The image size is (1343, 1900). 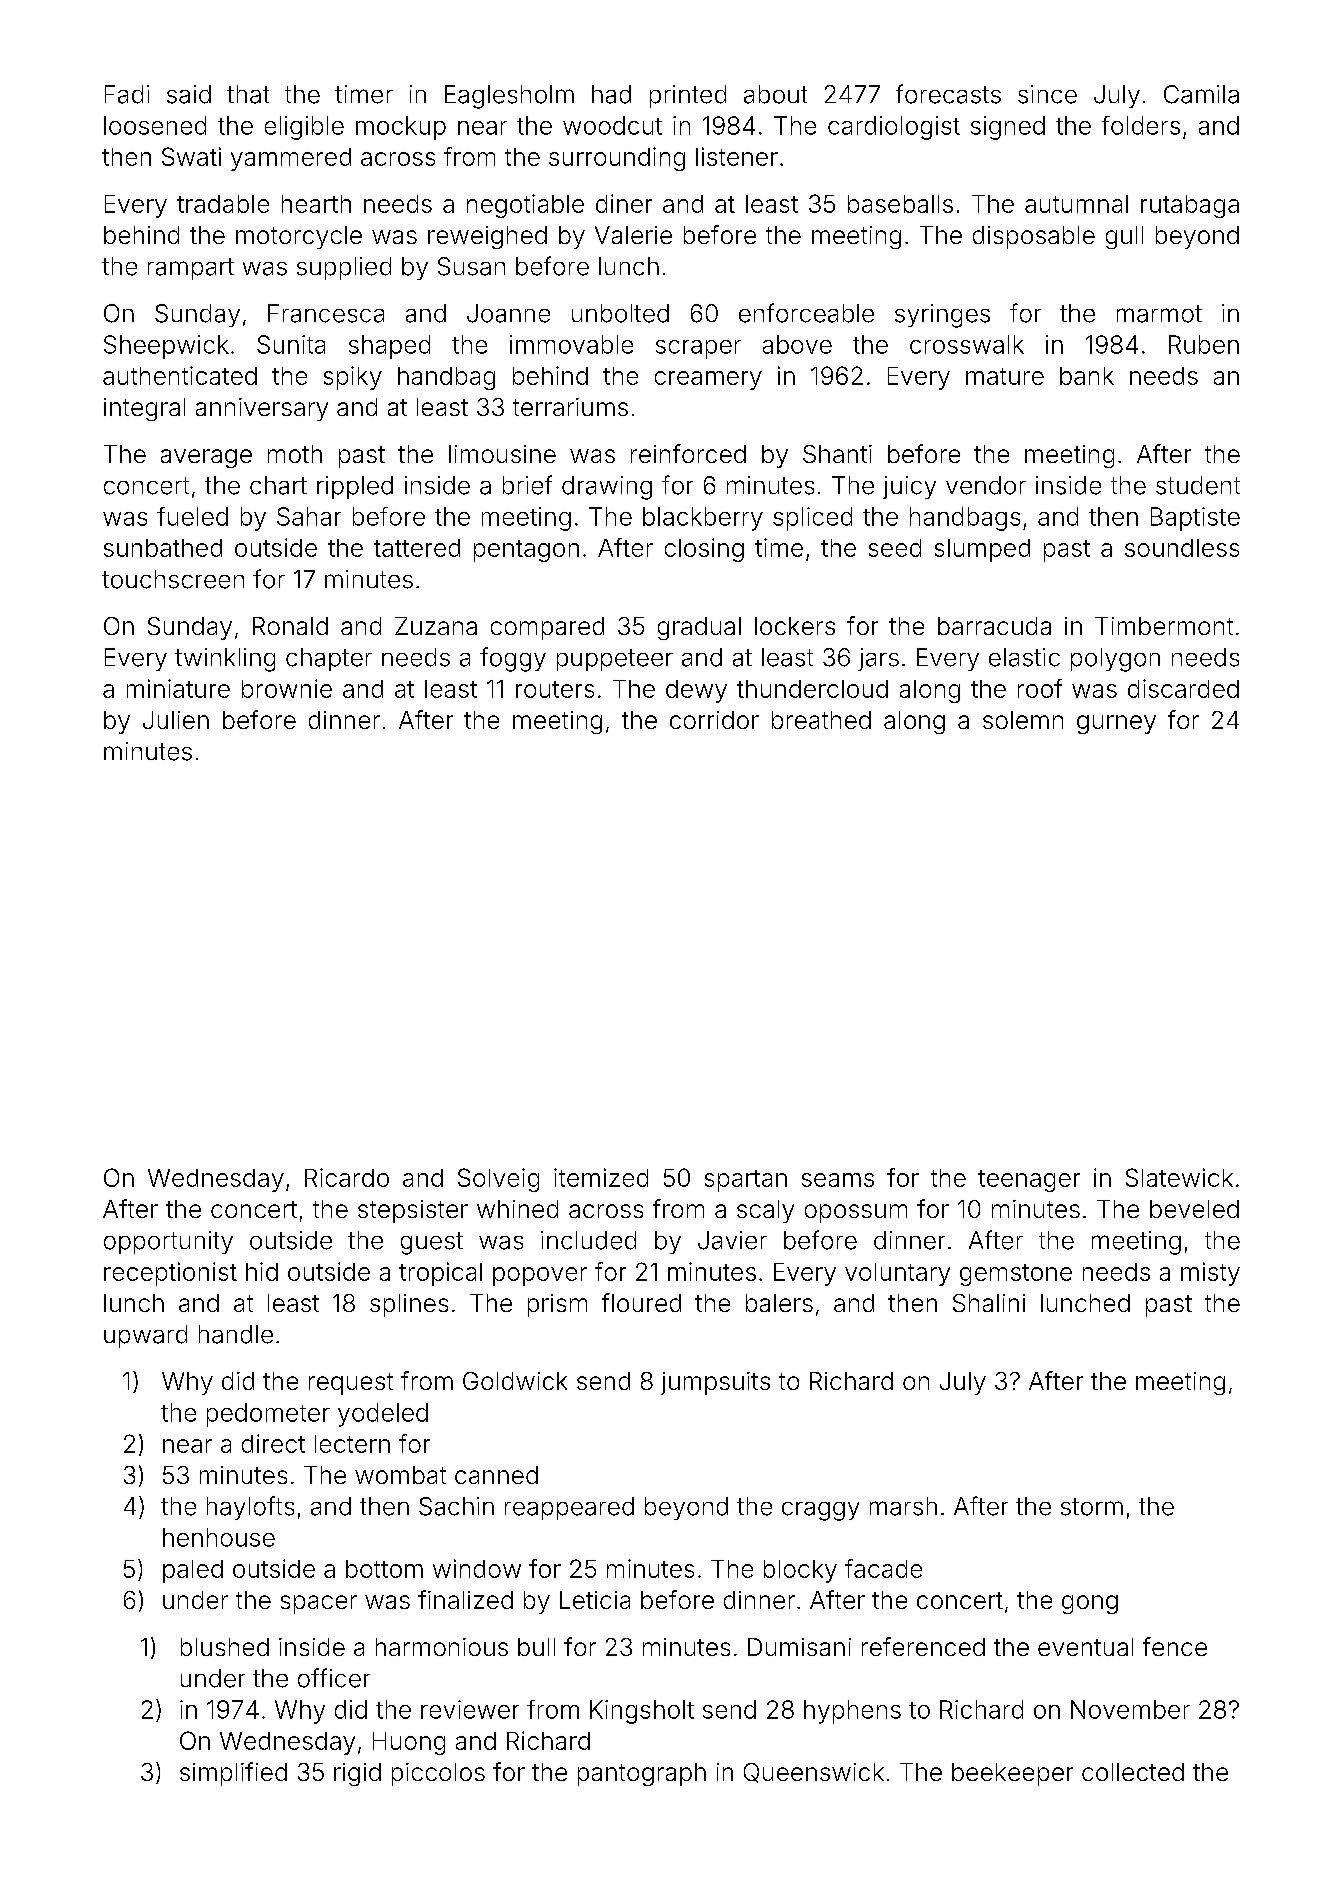 I want to click on Fadi, so click(x=127, y=94).
